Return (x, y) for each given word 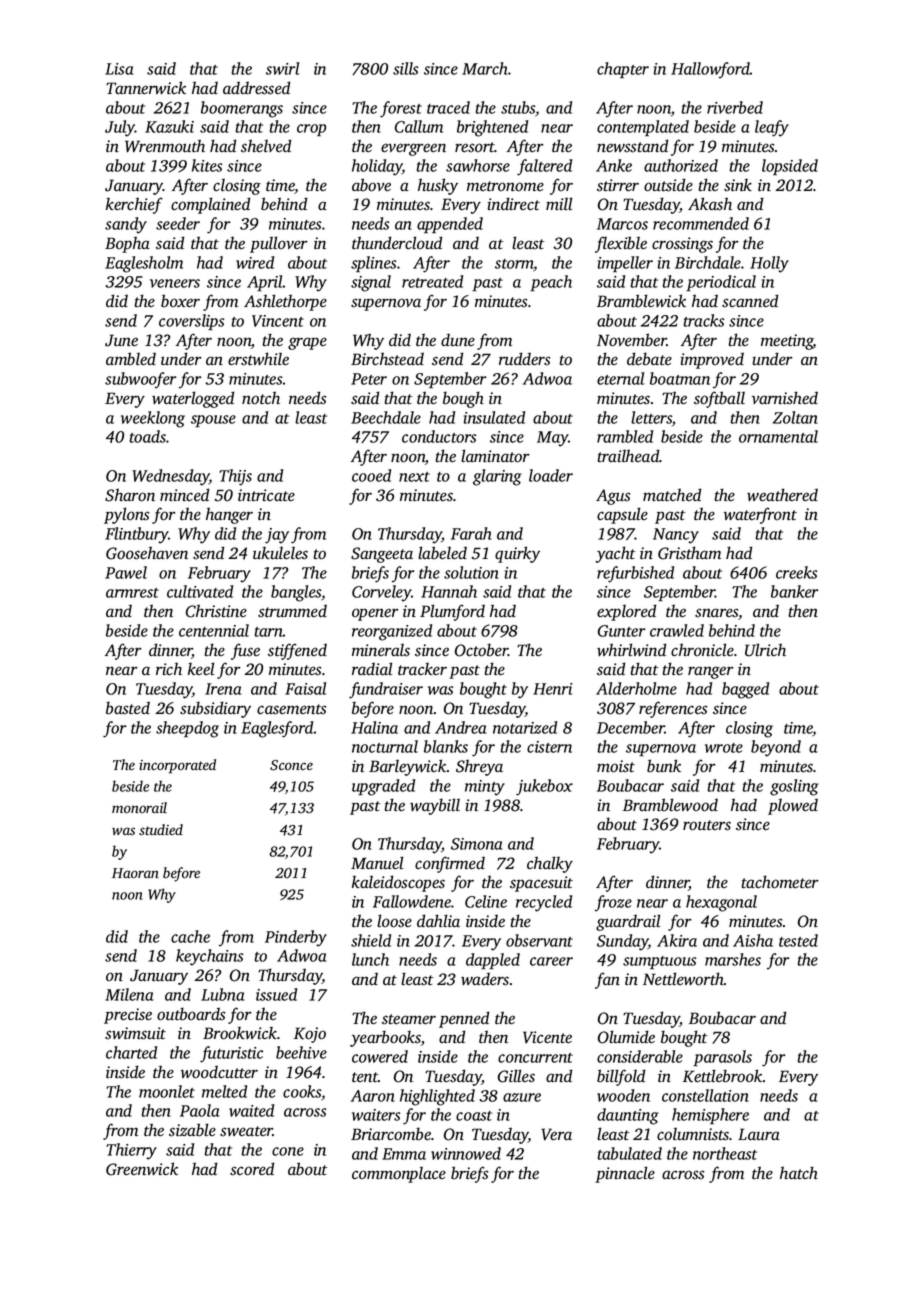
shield (371, 940)
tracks (704, 320)
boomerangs (242, 109)
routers (707, 825)
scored (252, 1169)
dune (458, 339)
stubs (518, 107)
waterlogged (193, 399)
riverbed (735, 107)
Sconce (291, 765)
